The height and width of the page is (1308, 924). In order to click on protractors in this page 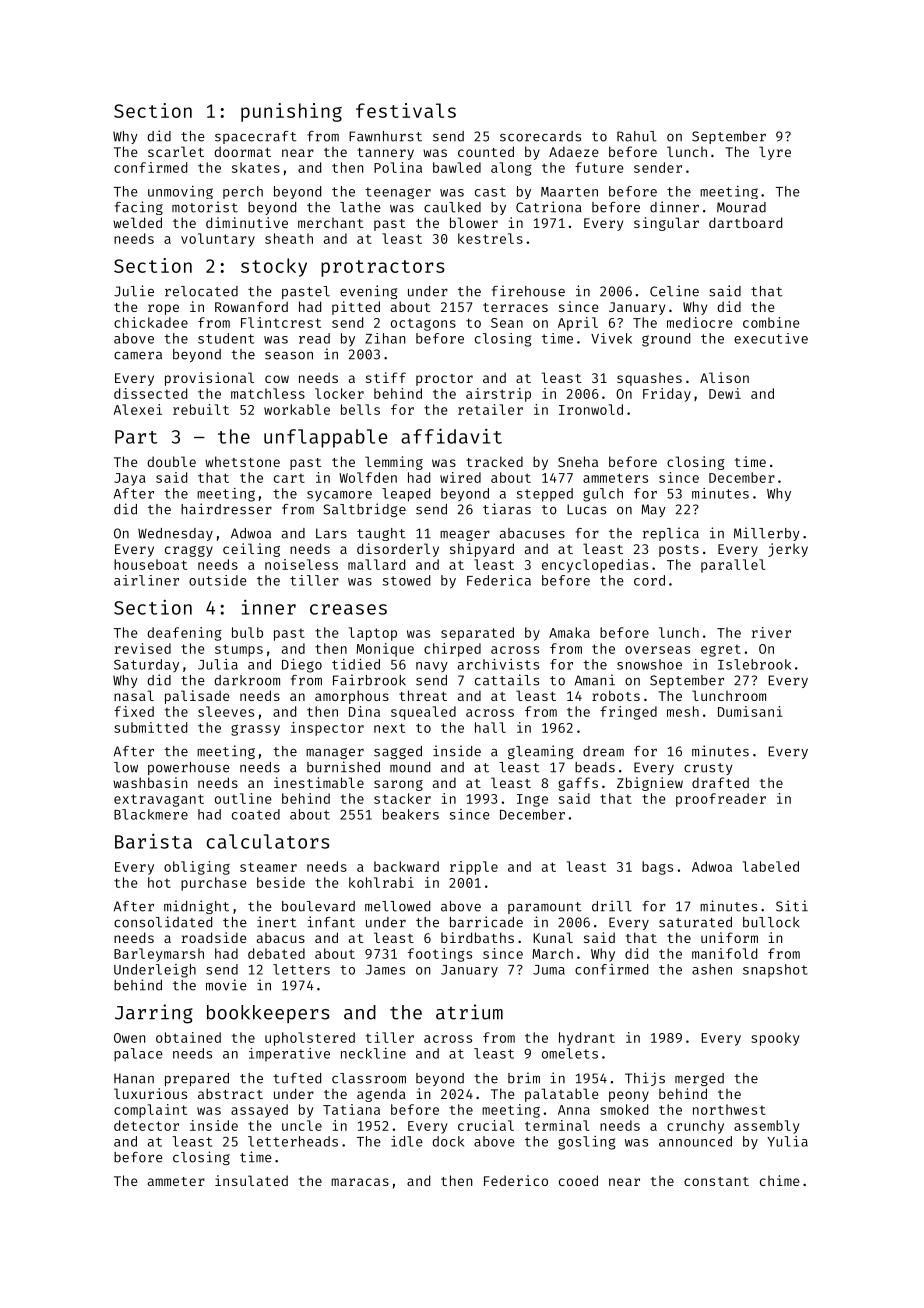, I will do `click(383, 268)`.
